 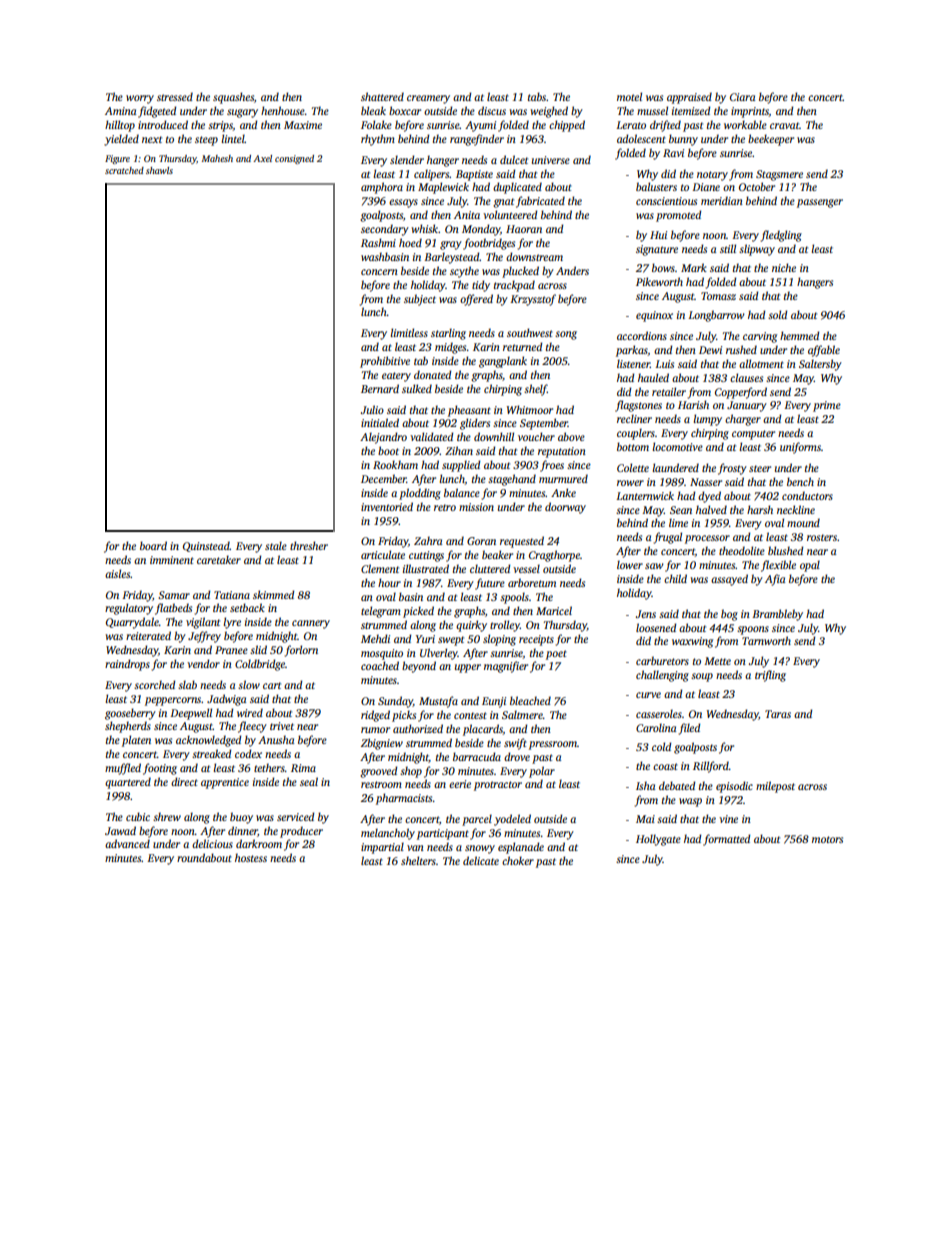 I want to click on producer, so click(x=301, y=832).
